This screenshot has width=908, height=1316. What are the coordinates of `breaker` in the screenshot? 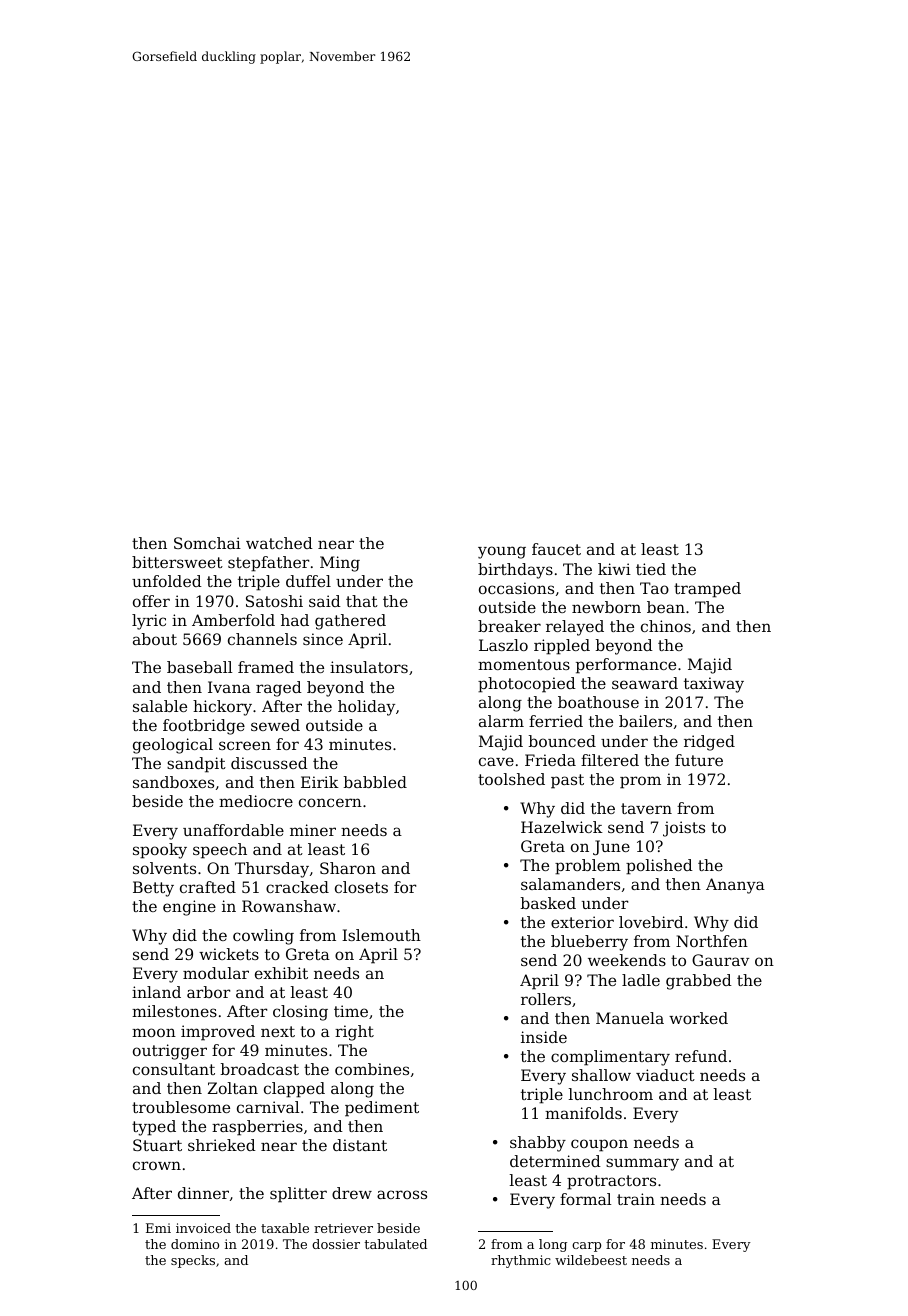 It's located at (509, 626).
